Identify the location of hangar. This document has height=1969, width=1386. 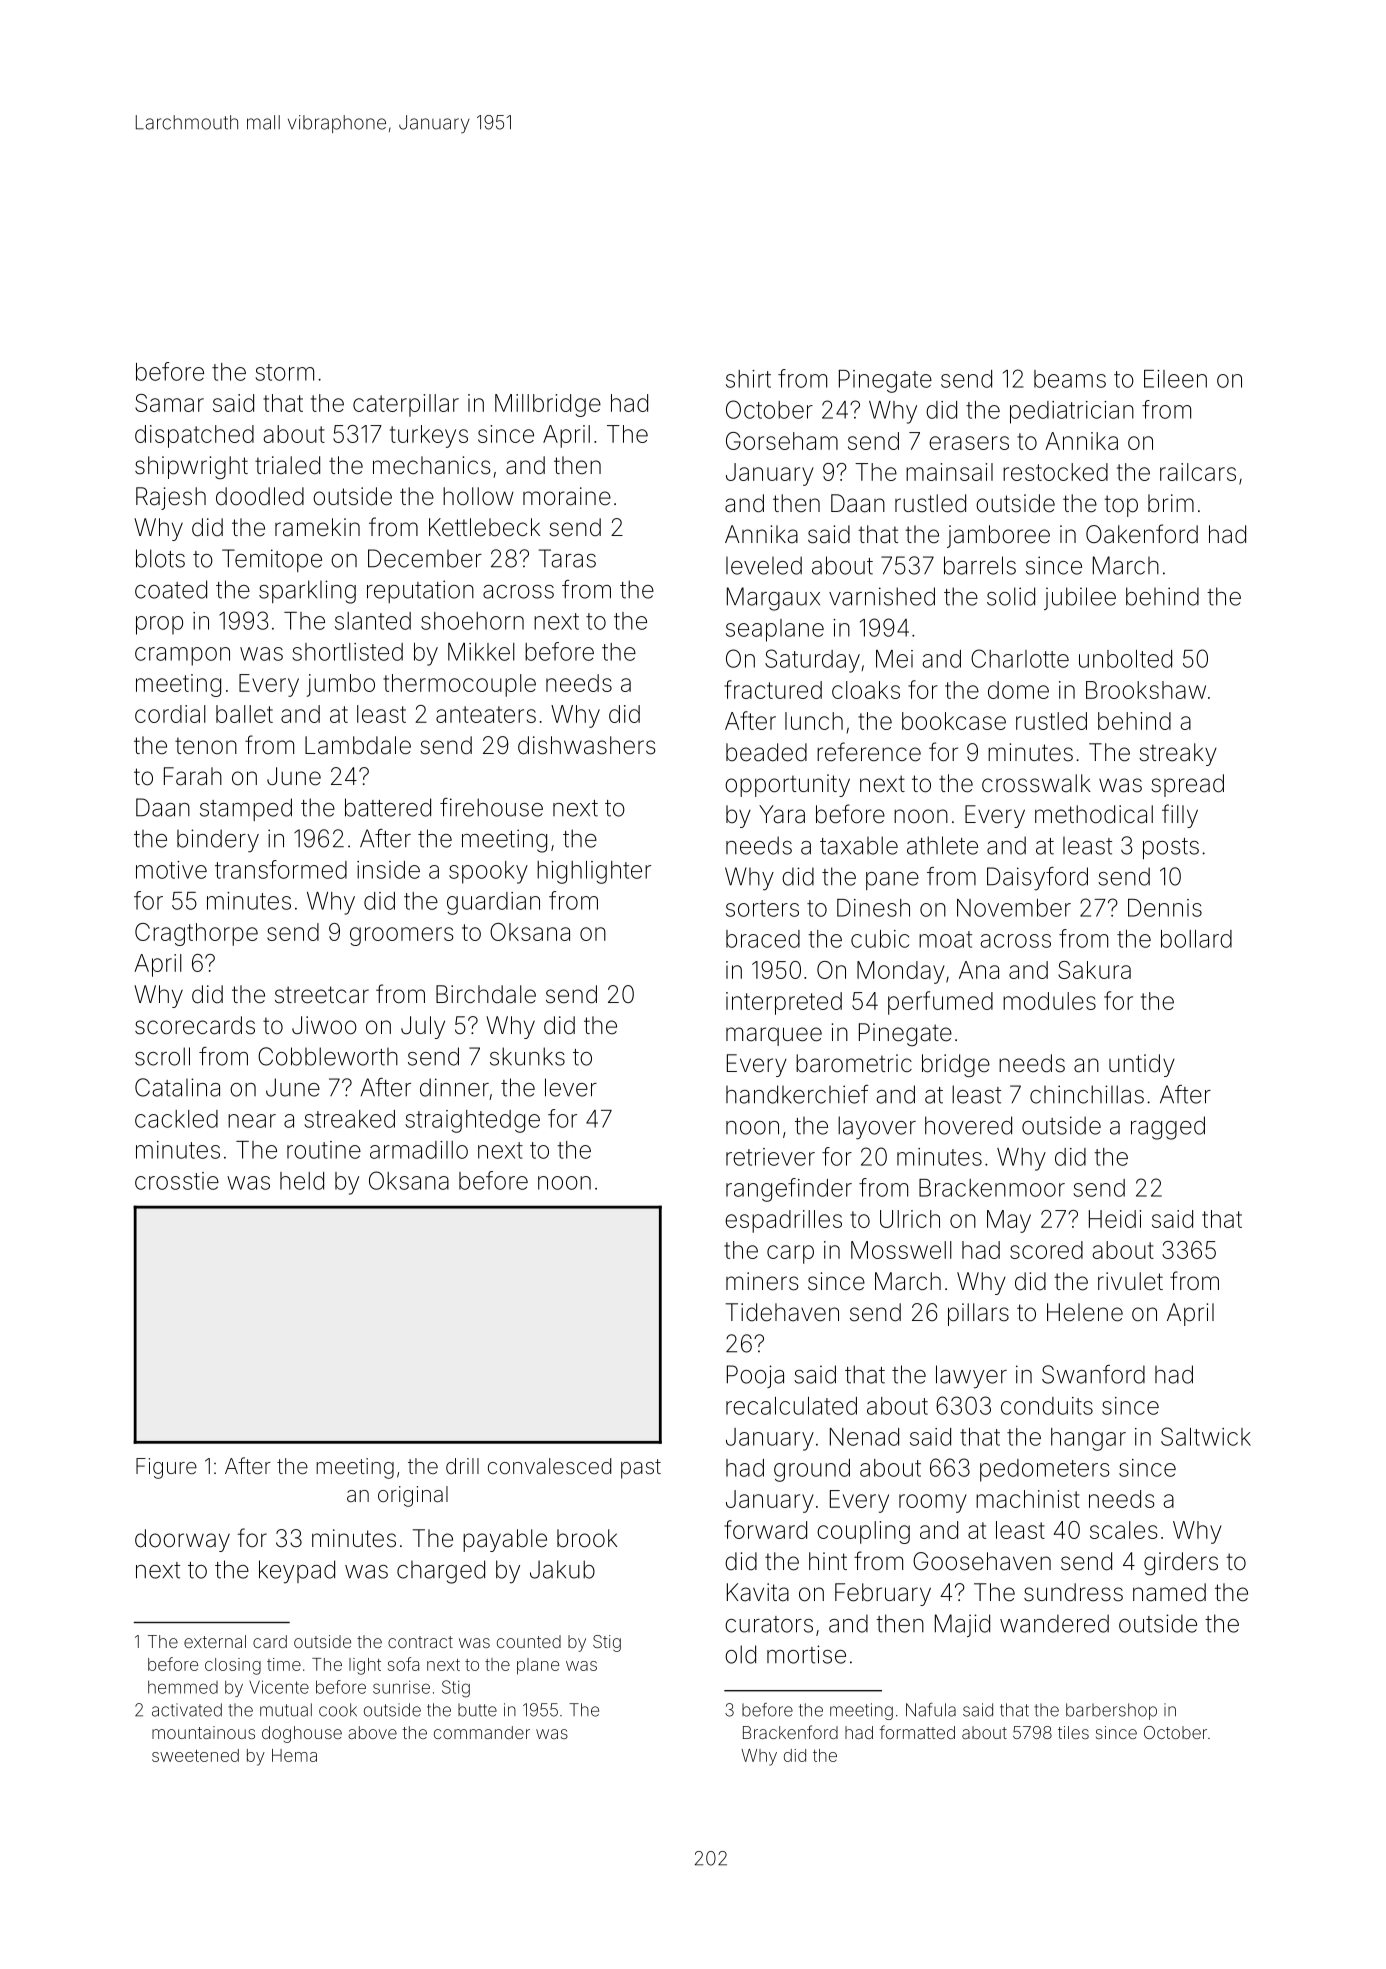
(1088, 1439).
